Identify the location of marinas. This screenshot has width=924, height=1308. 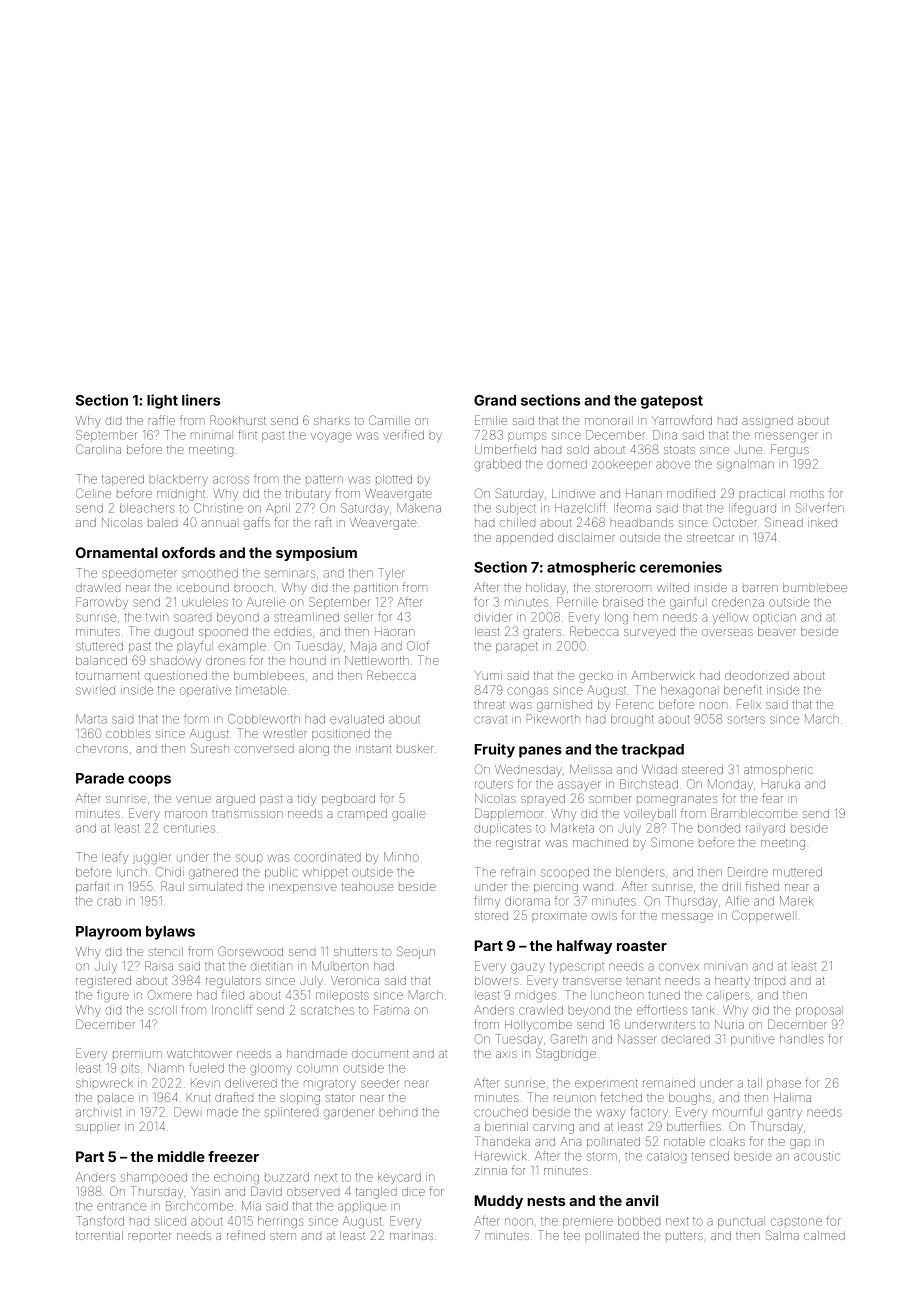
(411, 1236).
